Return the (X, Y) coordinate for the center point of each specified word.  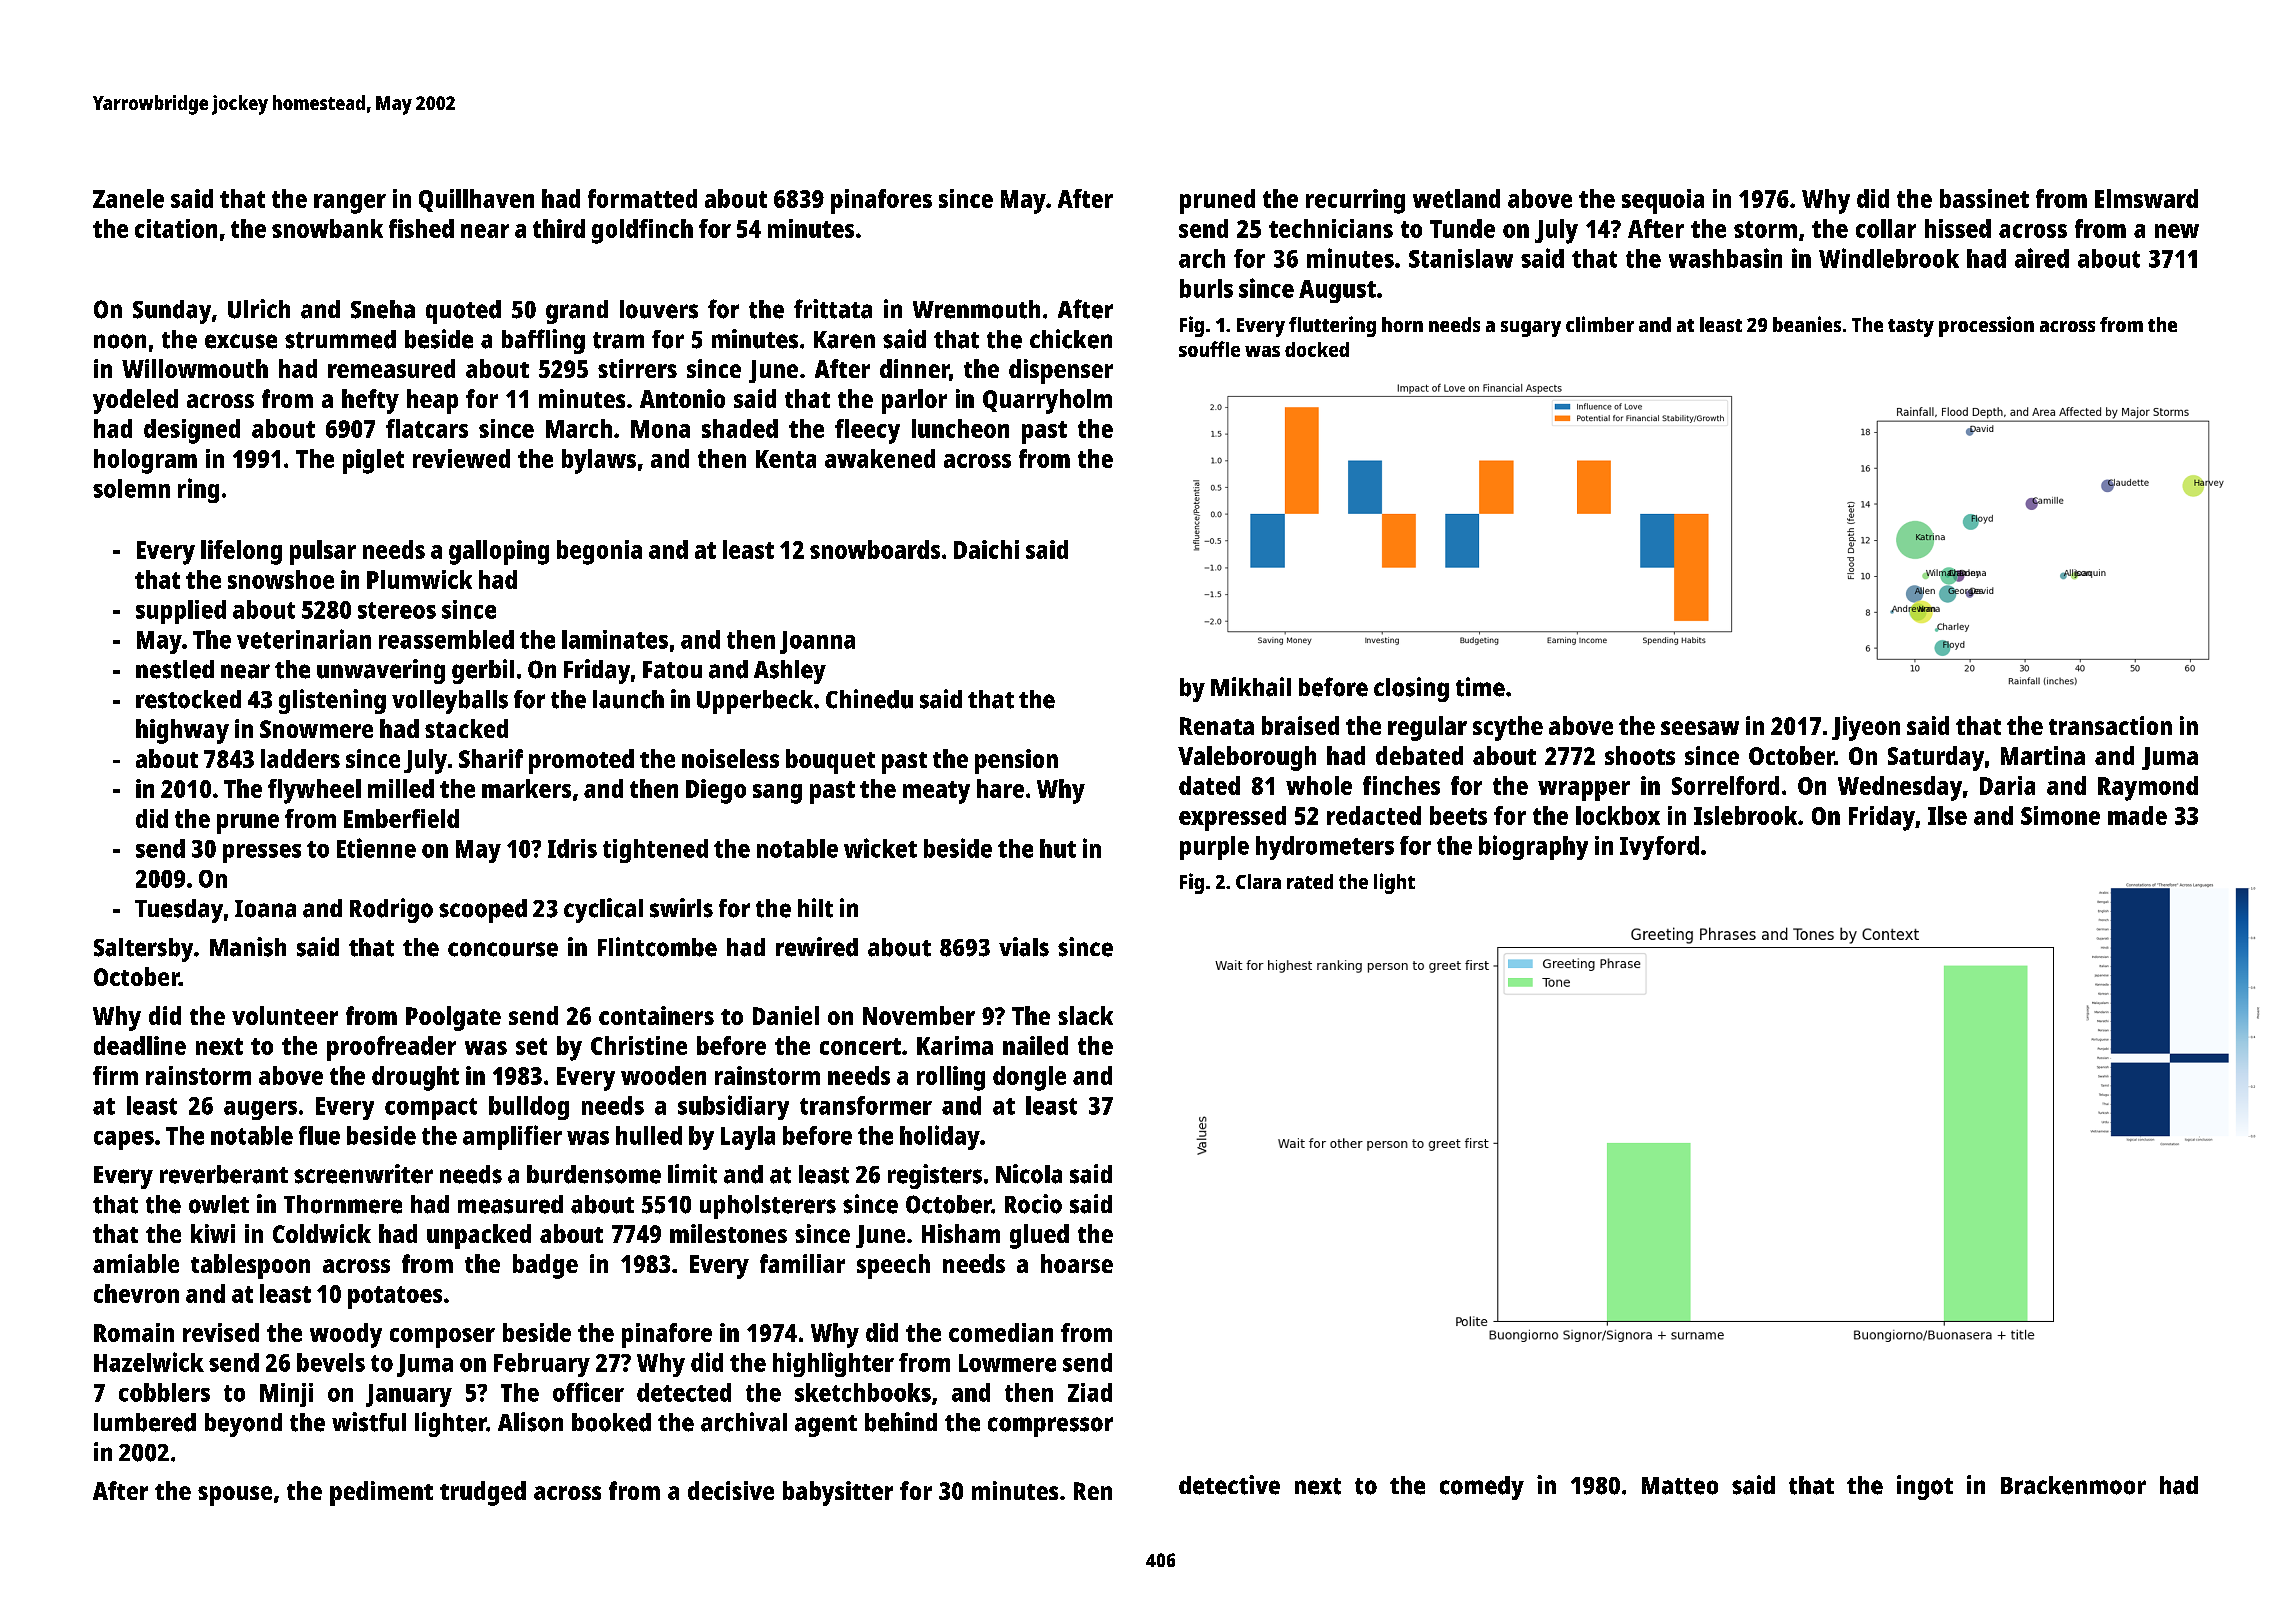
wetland (1456, 198)
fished (421, 228)
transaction (2110, 725)
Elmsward (2146, 198)
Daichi (986, 549)
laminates (615, 639)
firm (115, 1075)
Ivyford (1659, 848)
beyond (243, 1425)
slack (1085, 1015)
